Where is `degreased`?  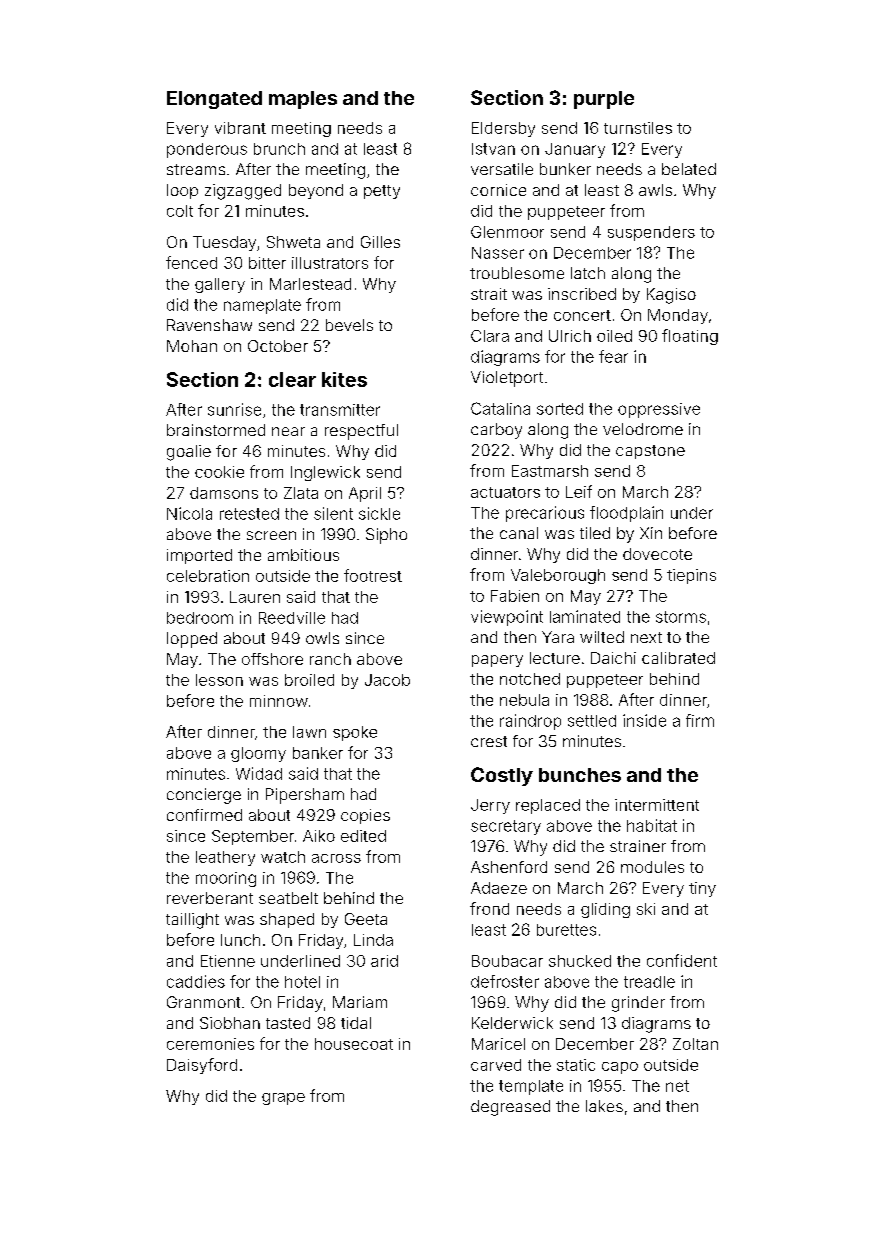 degreased is located at coordinates (510, 1108).
